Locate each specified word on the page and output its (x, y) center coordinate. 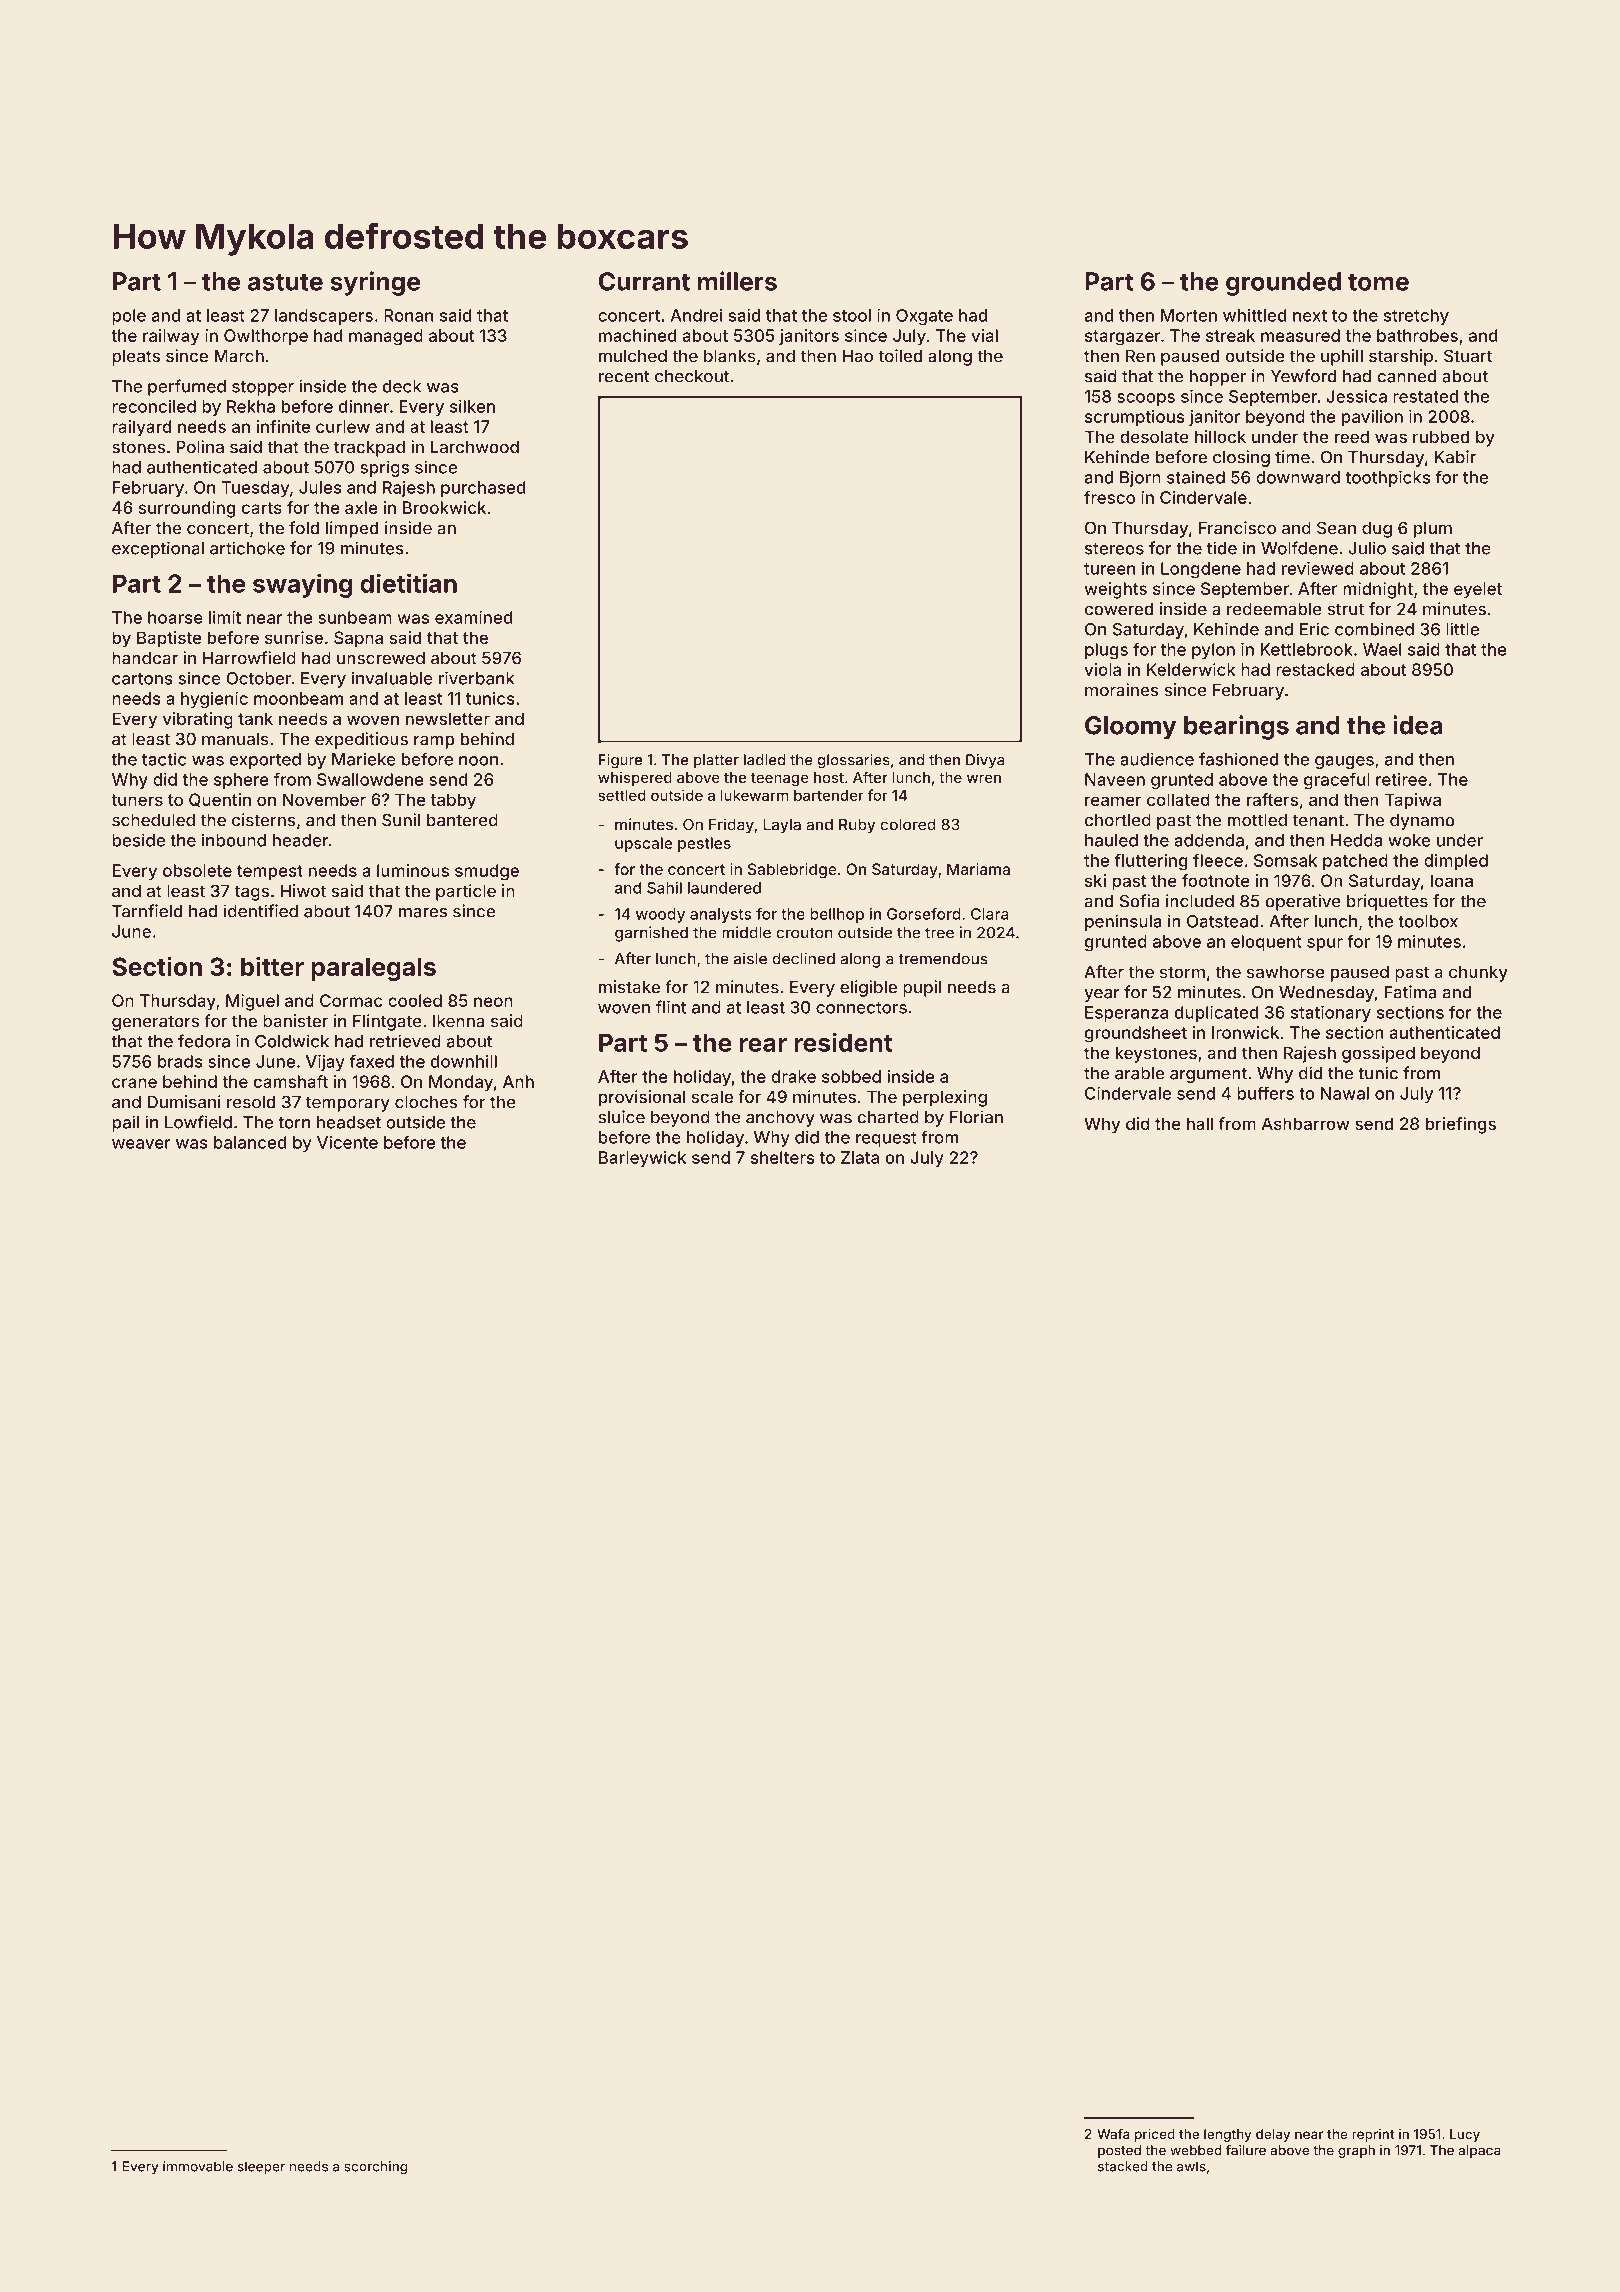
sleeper (261, 2167)
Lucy (1465, 2135)
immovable (198, 2166)
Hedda (1356, 840)
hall (1200, 1123)
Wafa (1113, 2133)
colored (908, 825)
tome (1378, 282)
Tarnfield (147, 911)
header (301, 840)
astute (285, 282)
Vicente (347, 1142)
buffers (1265, 1093)
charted (888, 1117)
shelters (783, 1157)
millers (737, 281)
